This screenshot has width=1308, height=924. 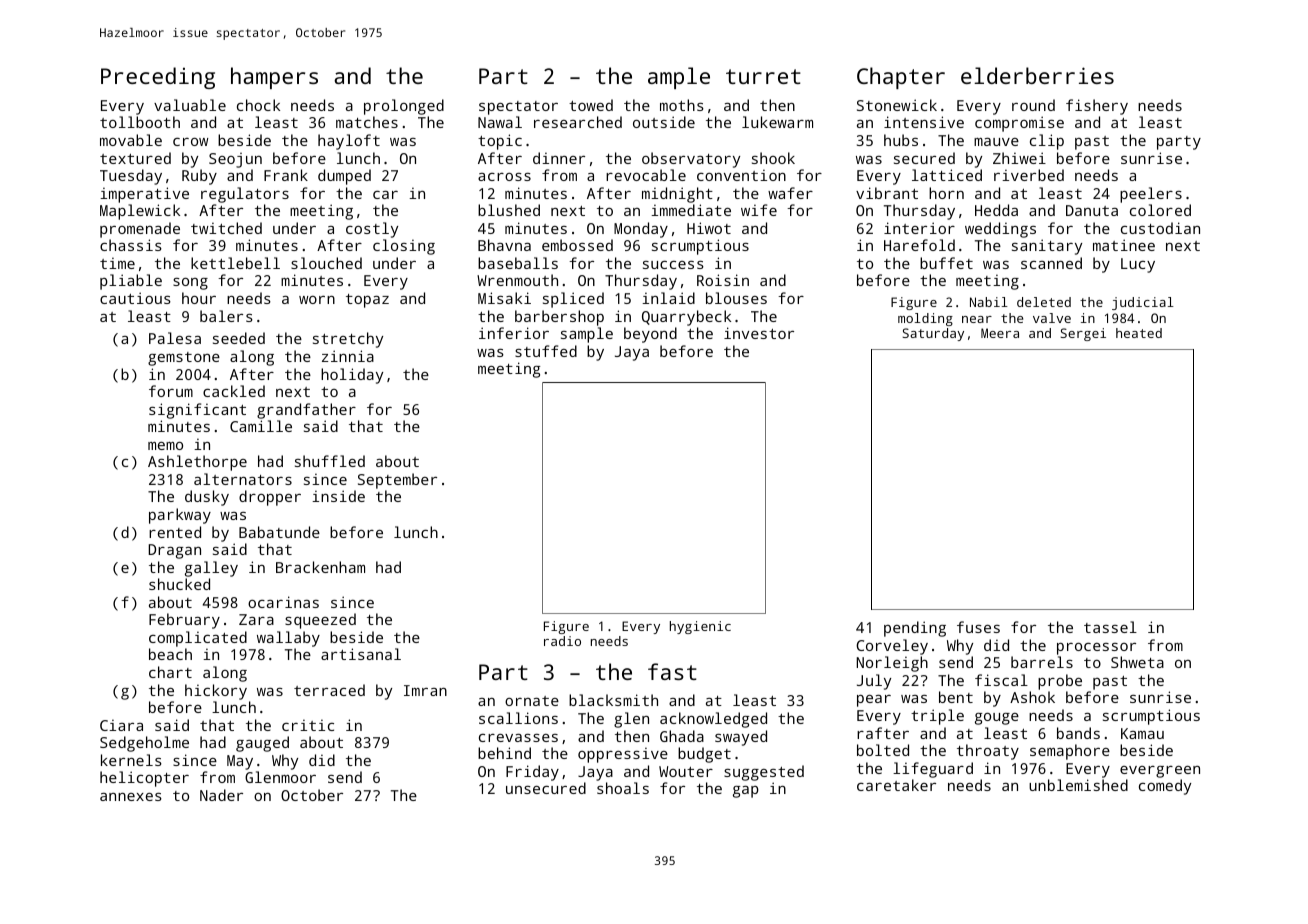 I want to click on complicated, so click(x=198, y=639).
